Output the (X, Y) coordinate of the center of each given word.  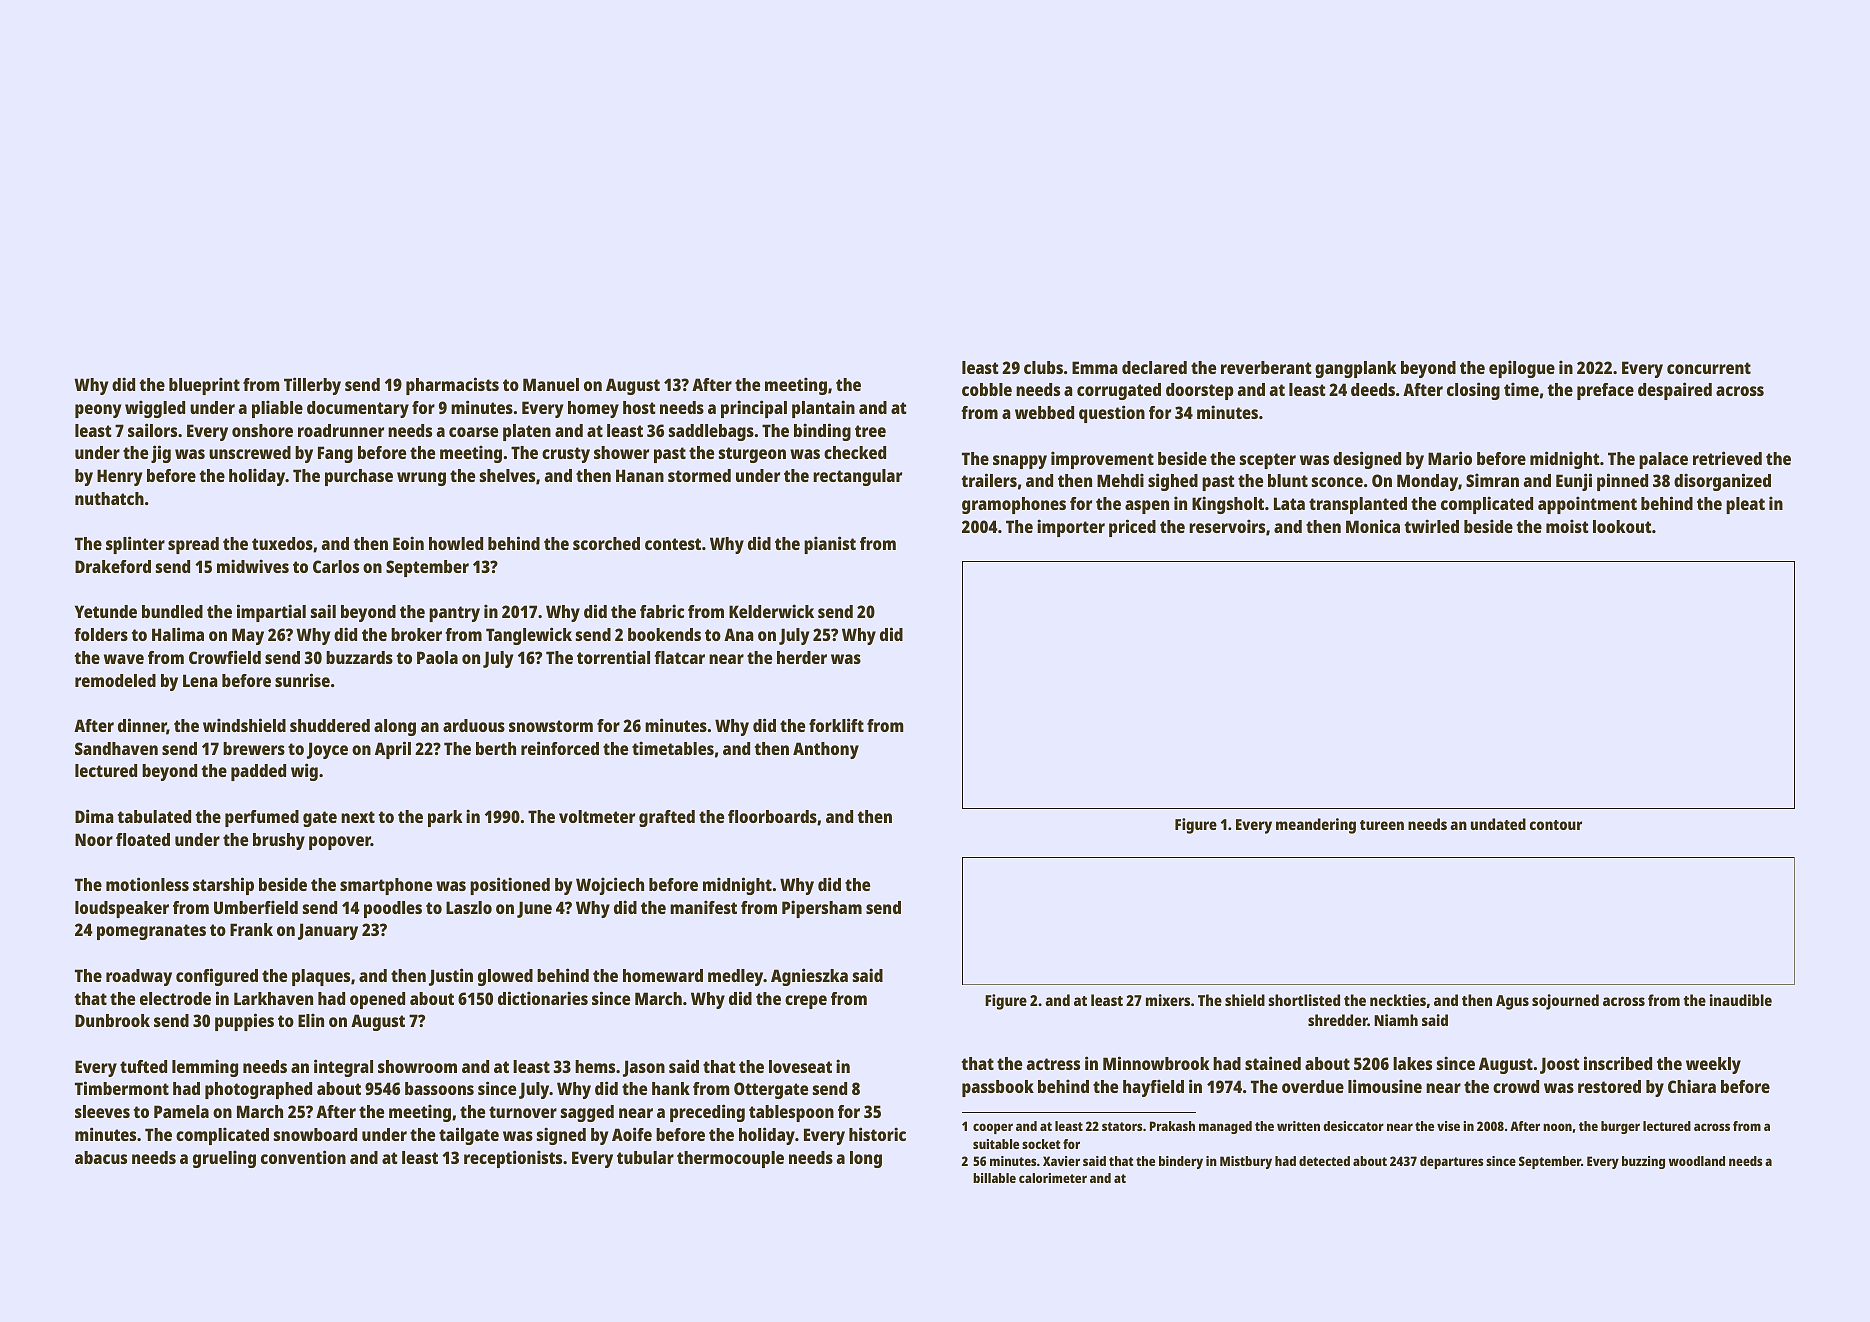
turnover (523, 1112)
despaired (1675, 391)
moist (1567, 526)
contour (1556, 825)
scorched (606, 543)
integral (343, 1068)
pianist (830, 545)
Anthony (826, 750)
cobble (987, 389)
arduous (474, 725)
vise (1448, 1126)
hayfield (1153, 1088)
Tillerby (312, 386)
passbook (998, 1088)
